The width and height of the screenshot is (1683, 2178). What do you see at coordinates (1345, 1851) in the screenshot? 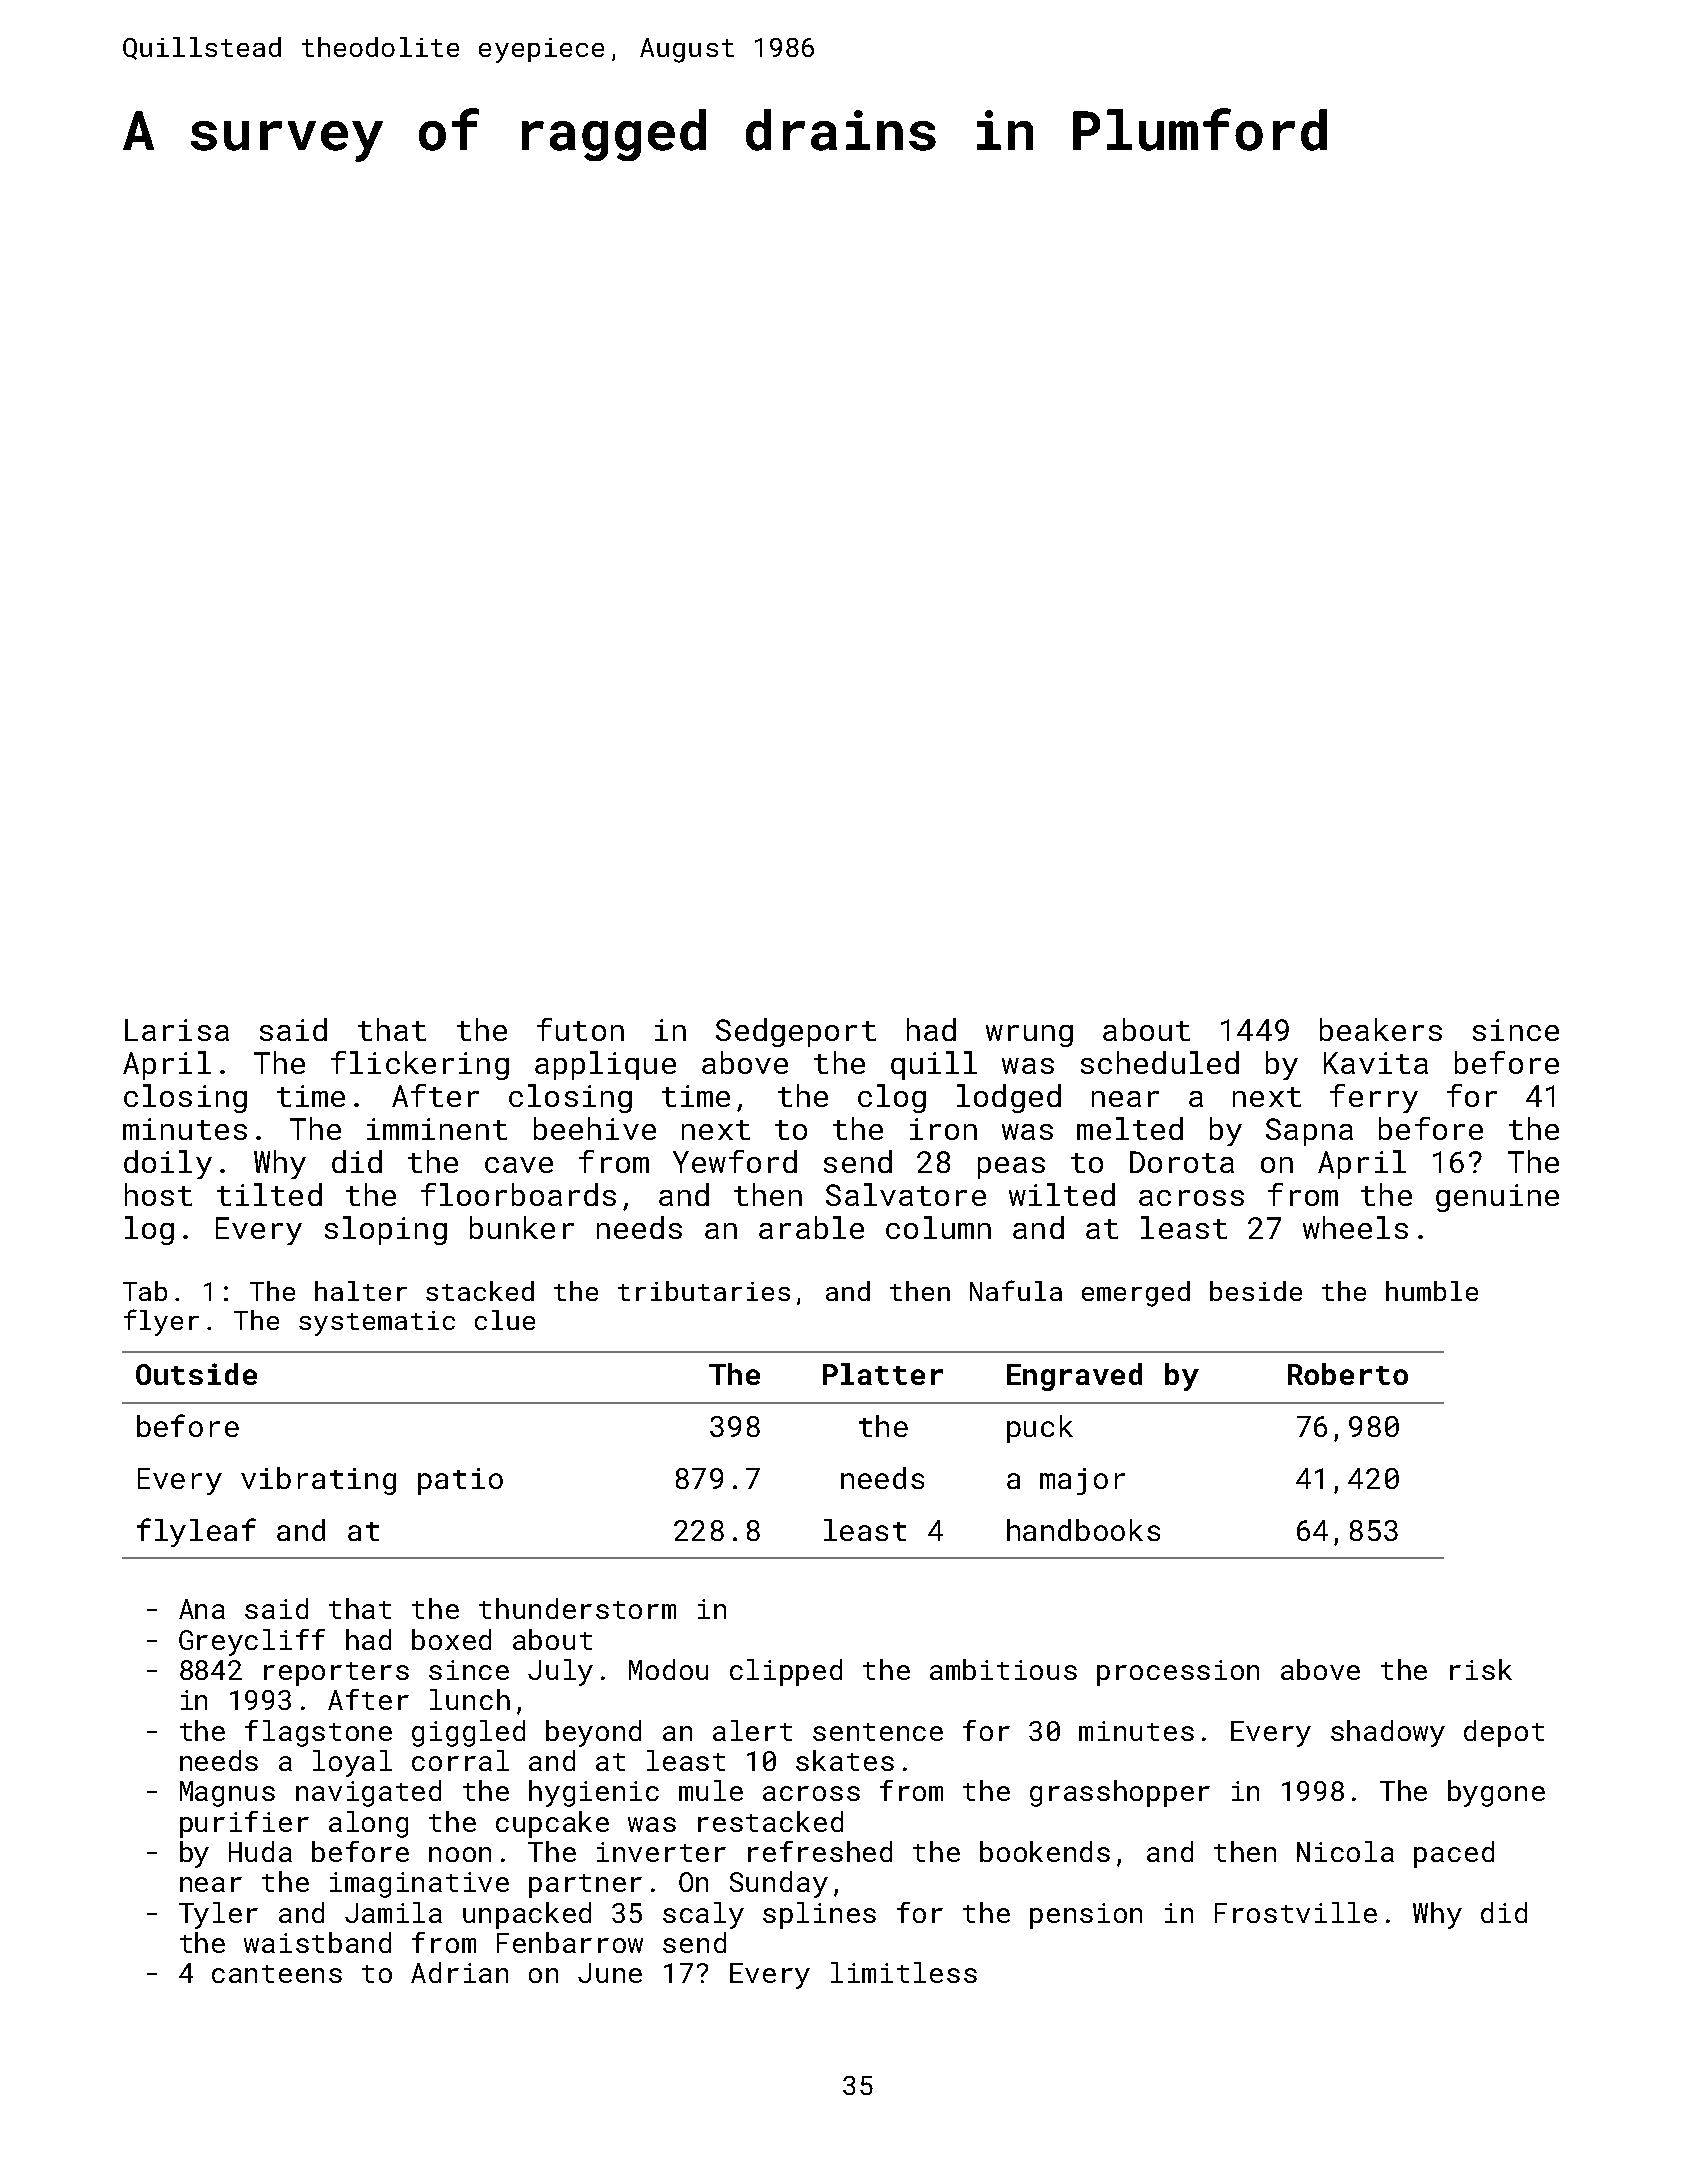
I see `Nicola` at bounding box center [1345, 1851].
